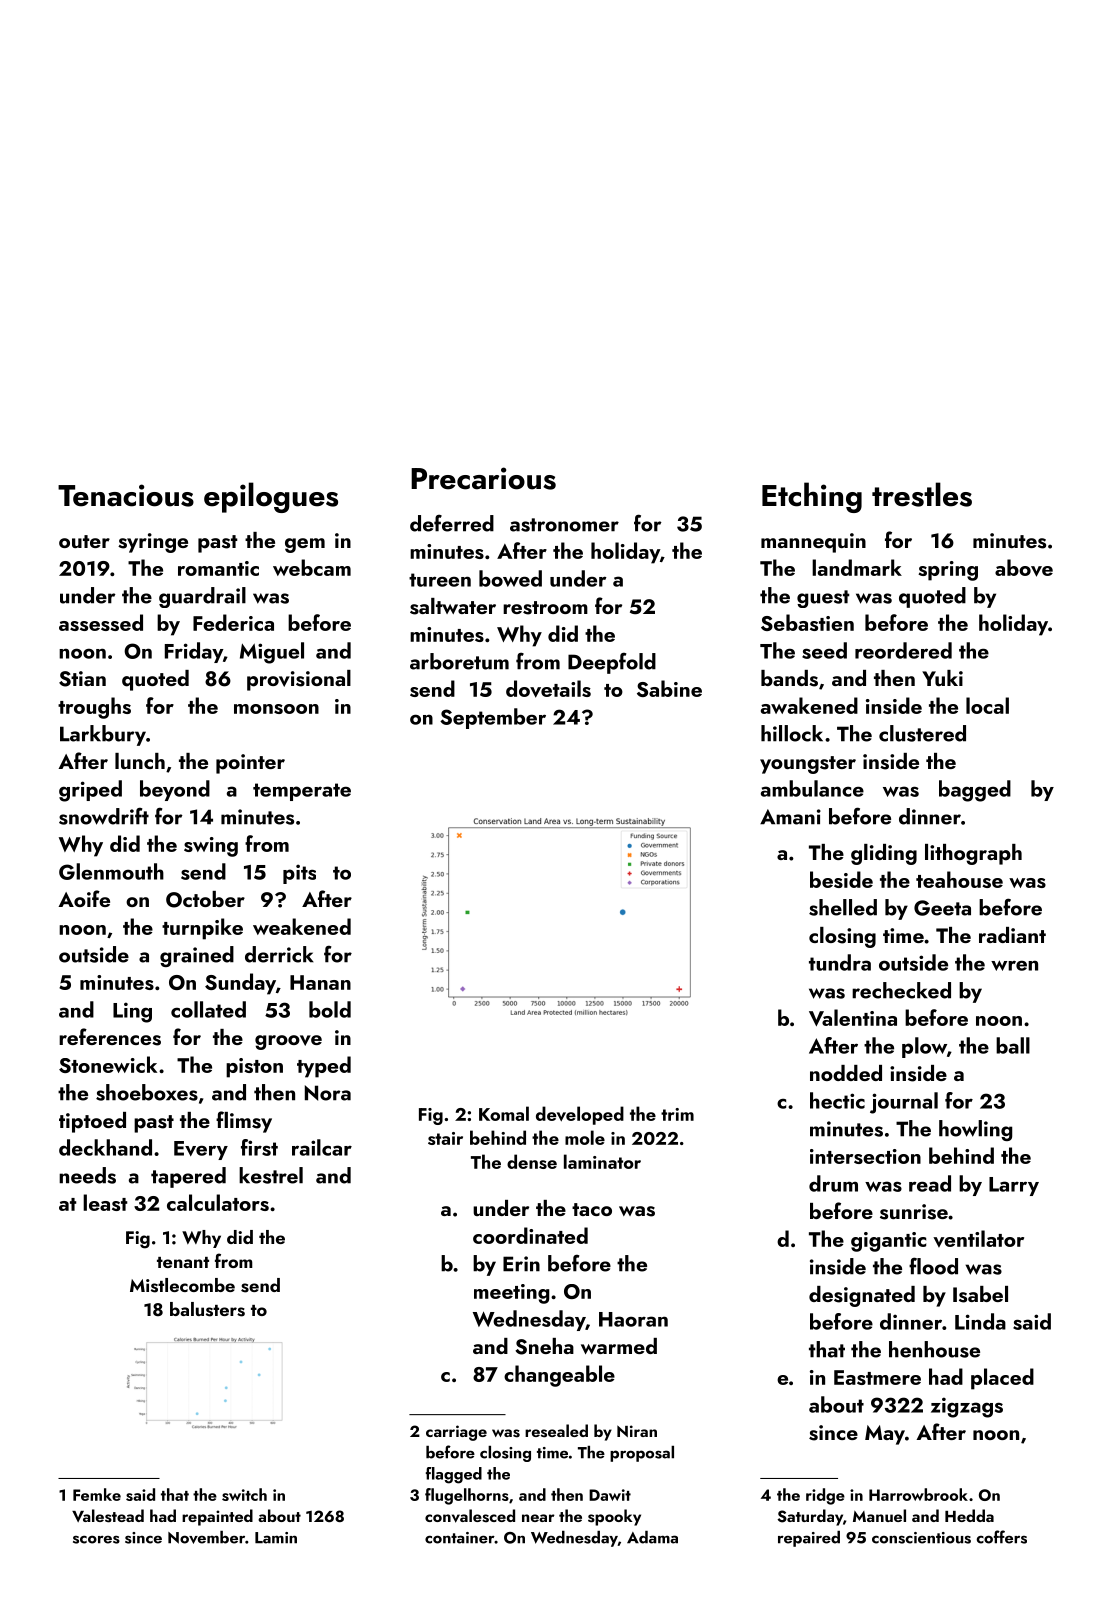  Describe the element at coordinates (843, 907) in the page. I see `shelled` at that location.
